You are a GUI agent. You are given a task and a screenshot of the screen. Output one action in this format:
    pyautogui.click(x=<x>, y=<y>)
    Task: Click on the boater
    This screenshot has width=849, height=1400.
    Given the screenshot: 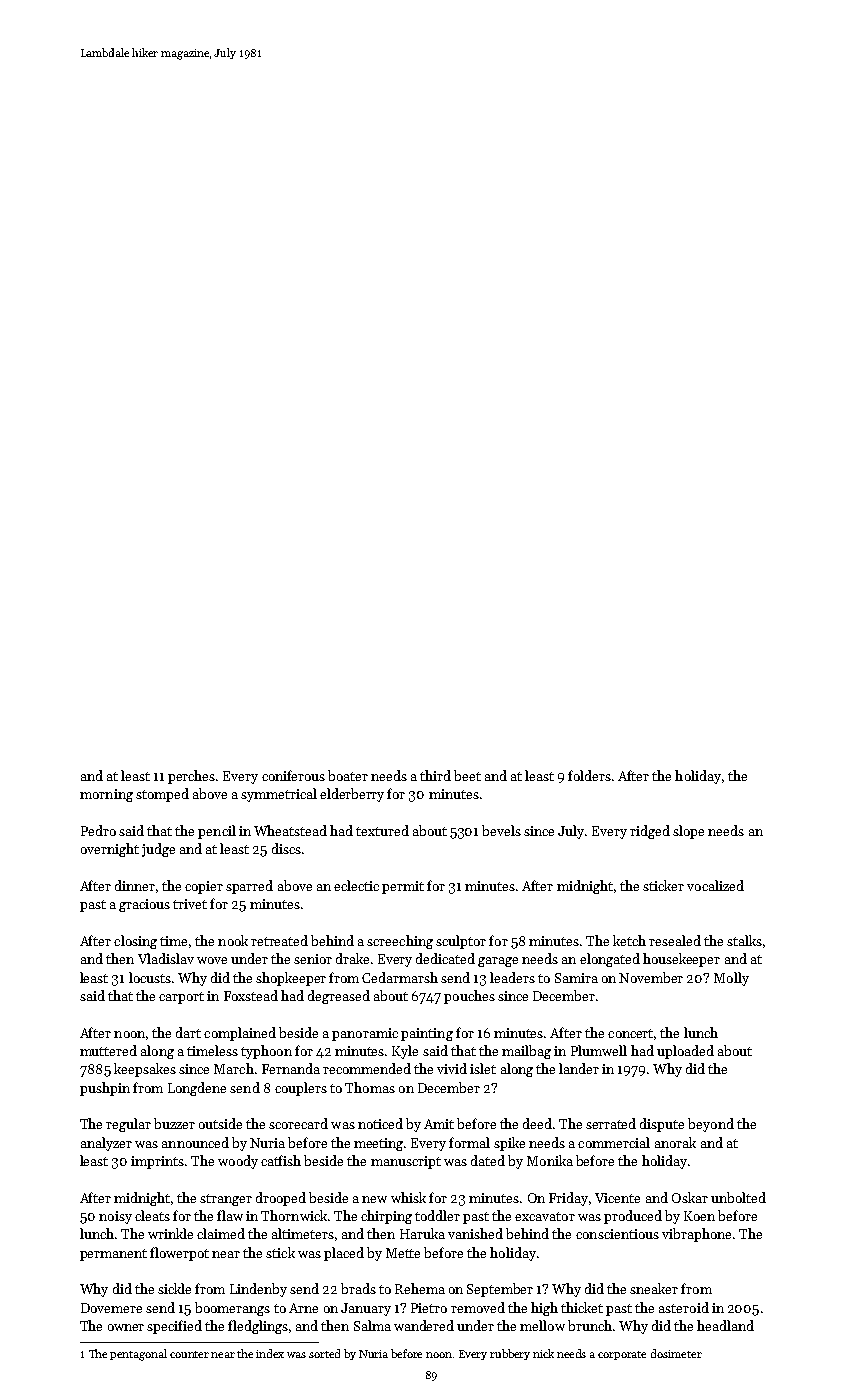 What is the action you would take?
    pyautogui.click(x=348, y=775)
